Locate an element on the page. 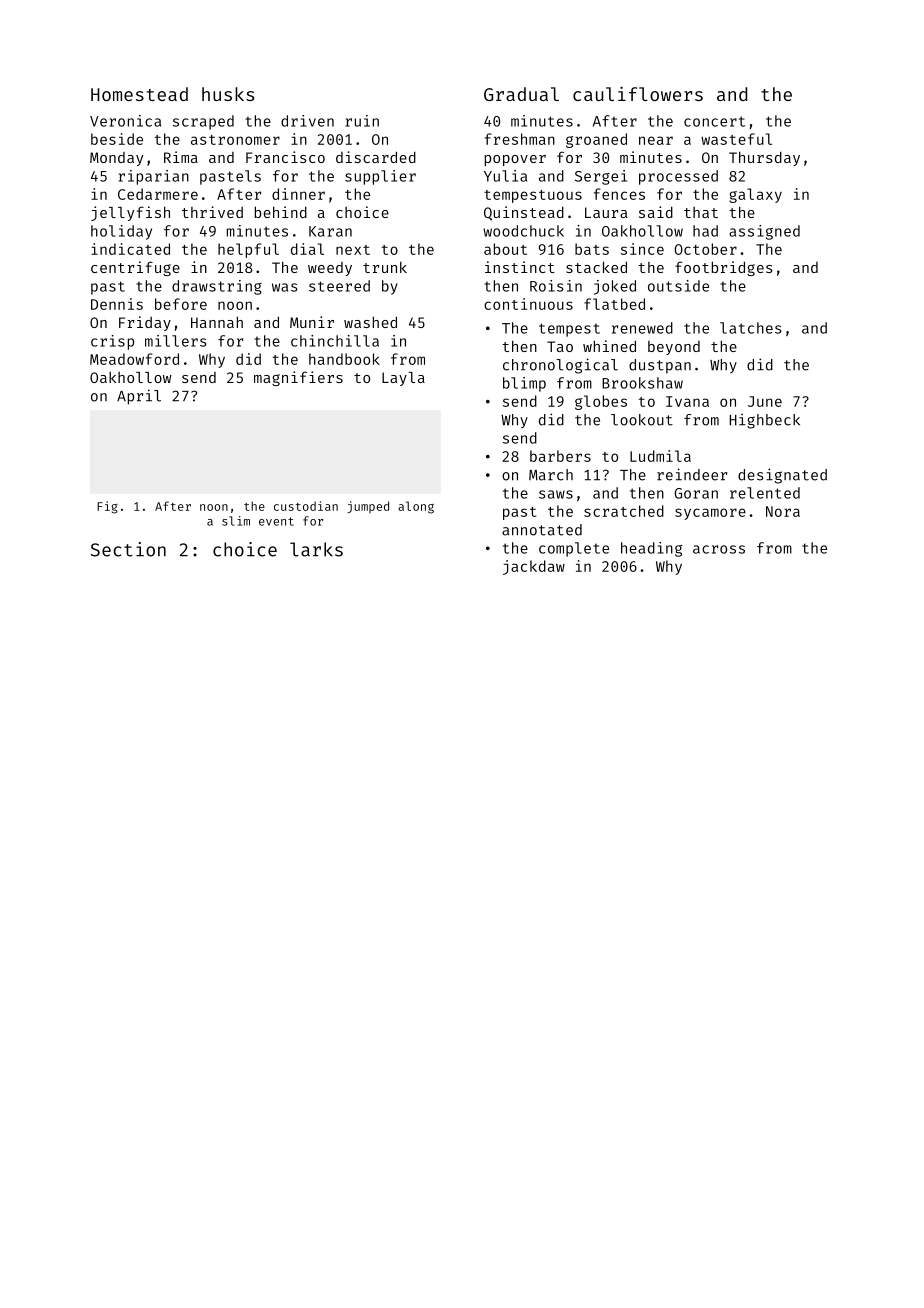  wasteful is located at coordinates (736, 139).
